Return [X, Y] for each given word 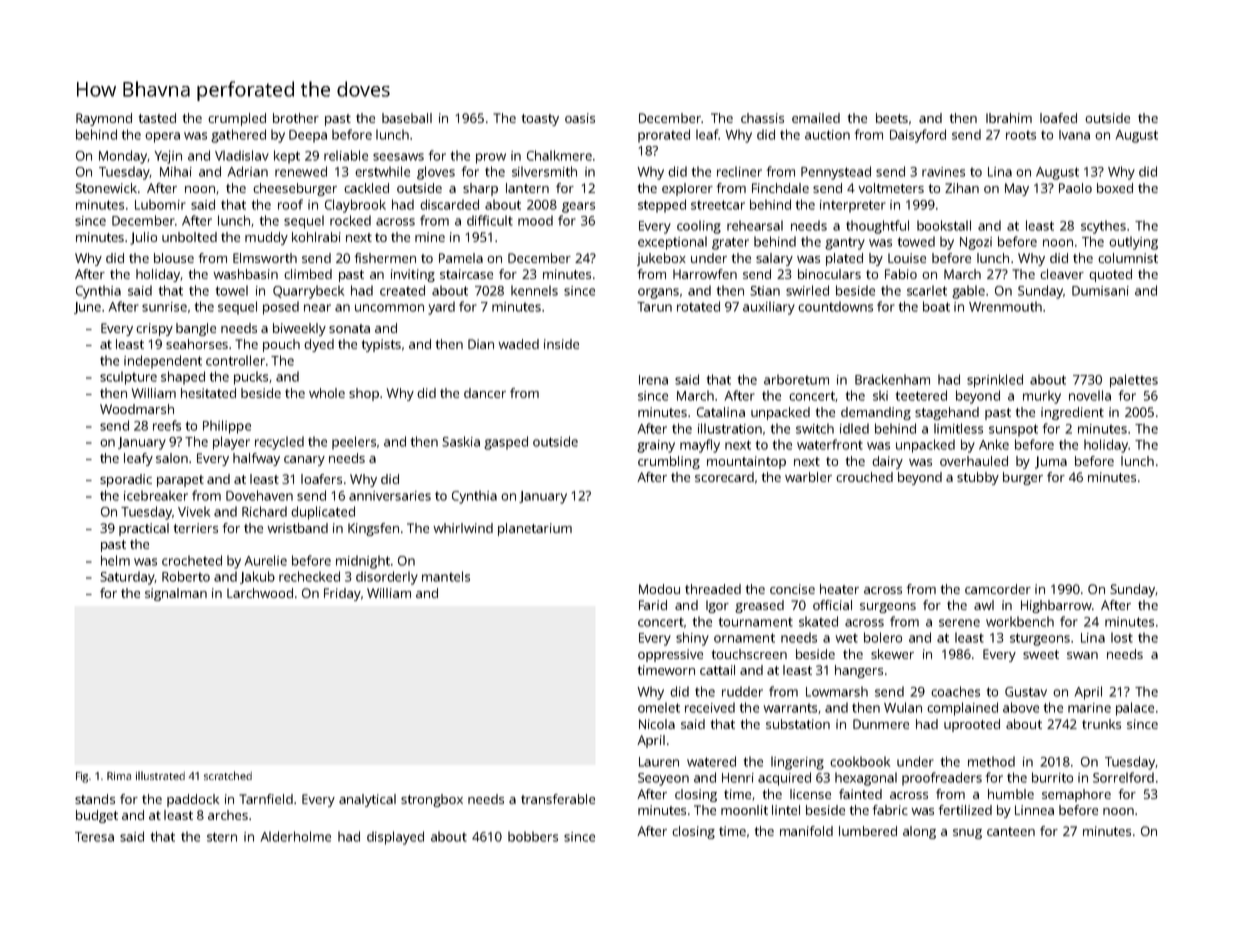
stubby [978, 478]
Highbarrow [1056, 606]
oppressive [670, 655]
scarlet [927, 290]
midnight [363, 562]
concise [792, 589]
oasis [580, 118]
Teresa [94, 837]
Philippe [227, 427]
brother [296, 118]
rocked [350, 220]
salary [774, 259]
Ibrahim [1009, 118]
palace [1135, 709]
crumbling [669, 462]
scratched [228, 775]
